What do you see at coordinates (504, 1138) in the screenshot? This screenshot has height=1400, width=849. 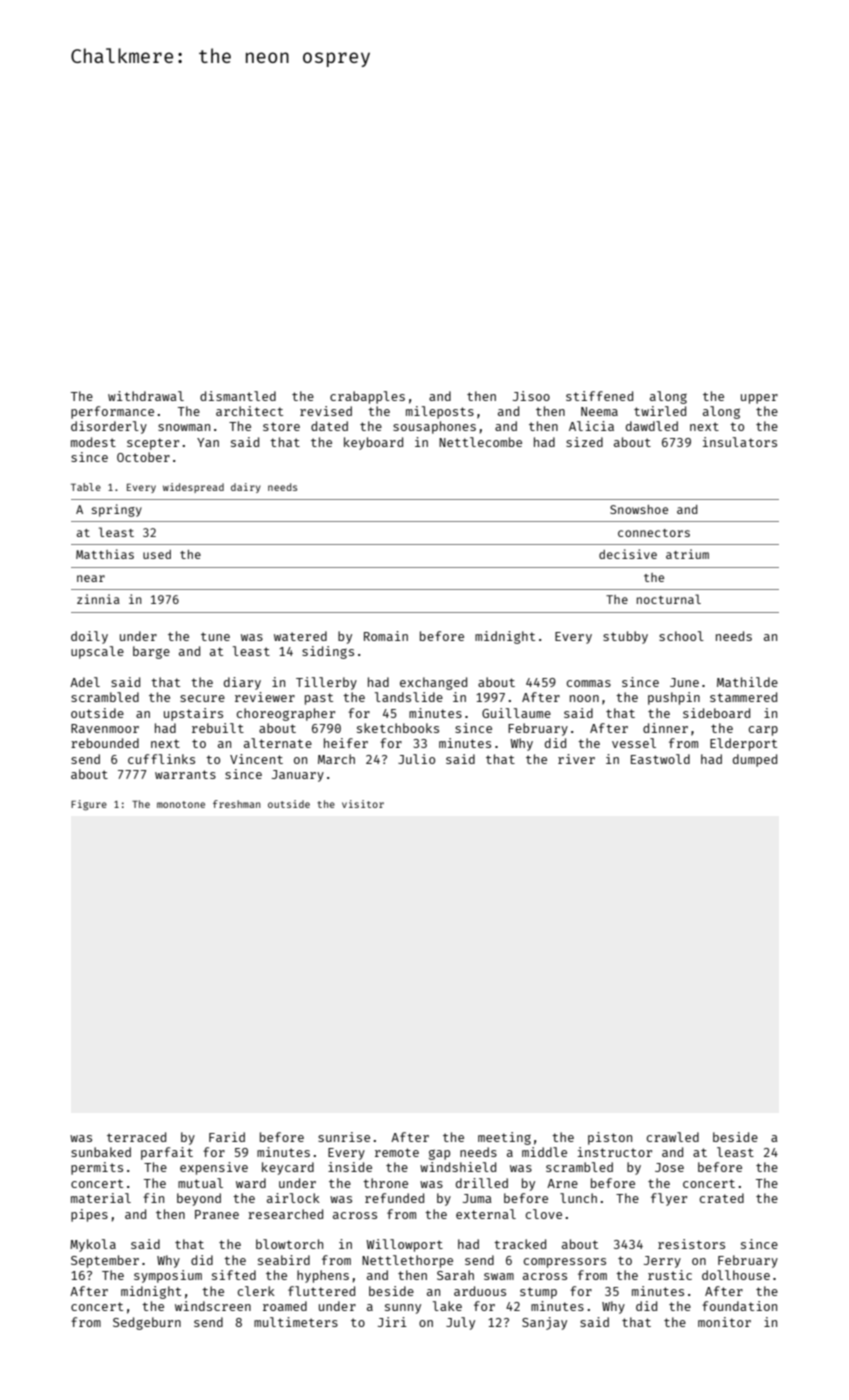 I see `meeting` at bounding box center [504, 1138].
